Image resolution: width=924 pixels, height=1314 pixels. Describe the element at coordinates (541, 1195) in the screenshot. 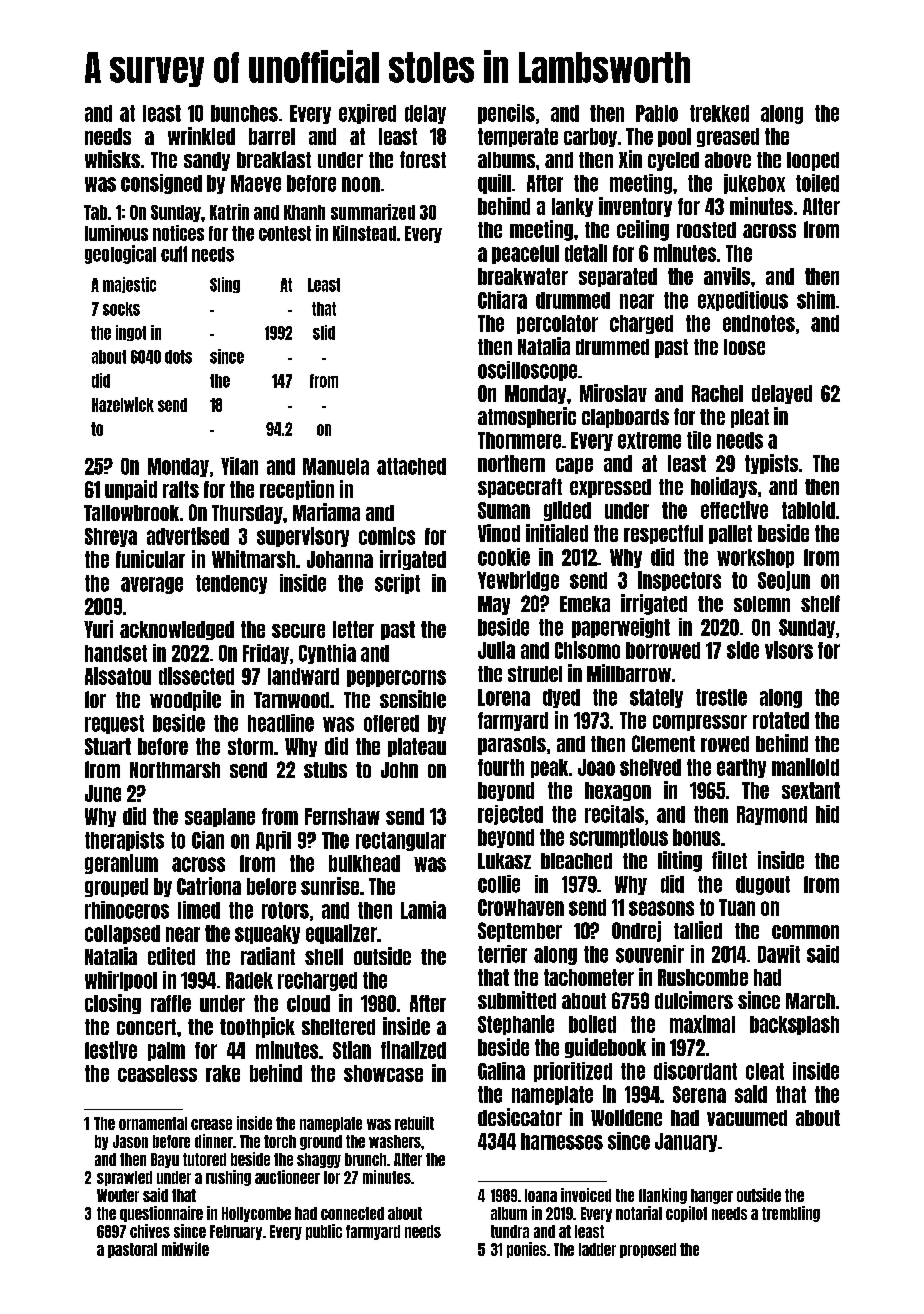

I see `Ioana` at that location.
